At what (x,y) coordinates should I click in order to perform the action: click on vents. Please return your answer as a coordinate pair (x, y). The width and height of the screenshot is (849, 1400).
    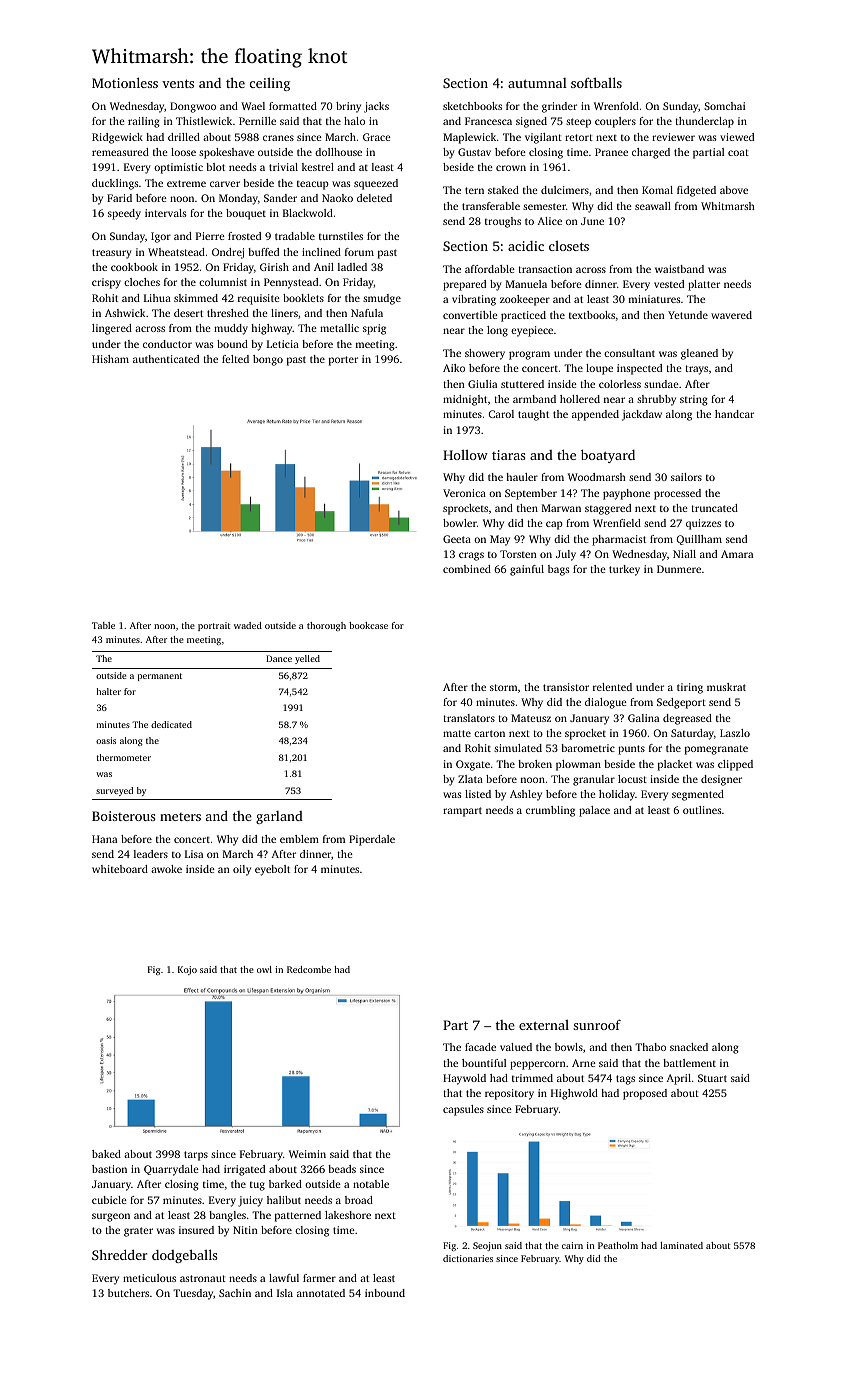
    Looking at the image, I should click on (178, 83).
